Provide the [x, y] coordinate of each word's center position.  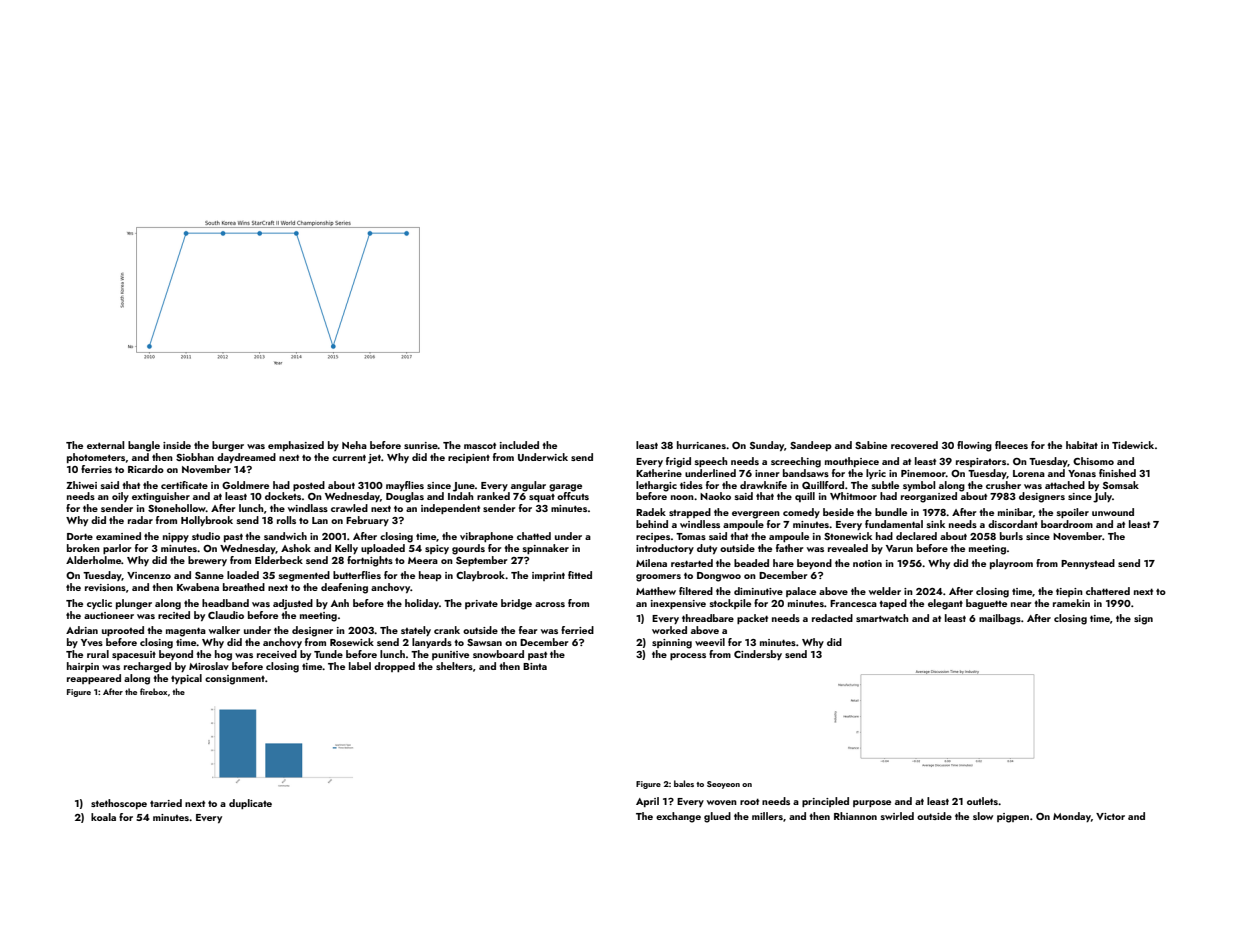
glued [717, 817]
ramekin [1071, 603]
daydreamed [246, 458]
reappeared [94, 679]
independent [450, 509]
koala [103, 817]
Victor [1110, 816]
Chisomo [1093, 461]
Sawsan [484, 642]
